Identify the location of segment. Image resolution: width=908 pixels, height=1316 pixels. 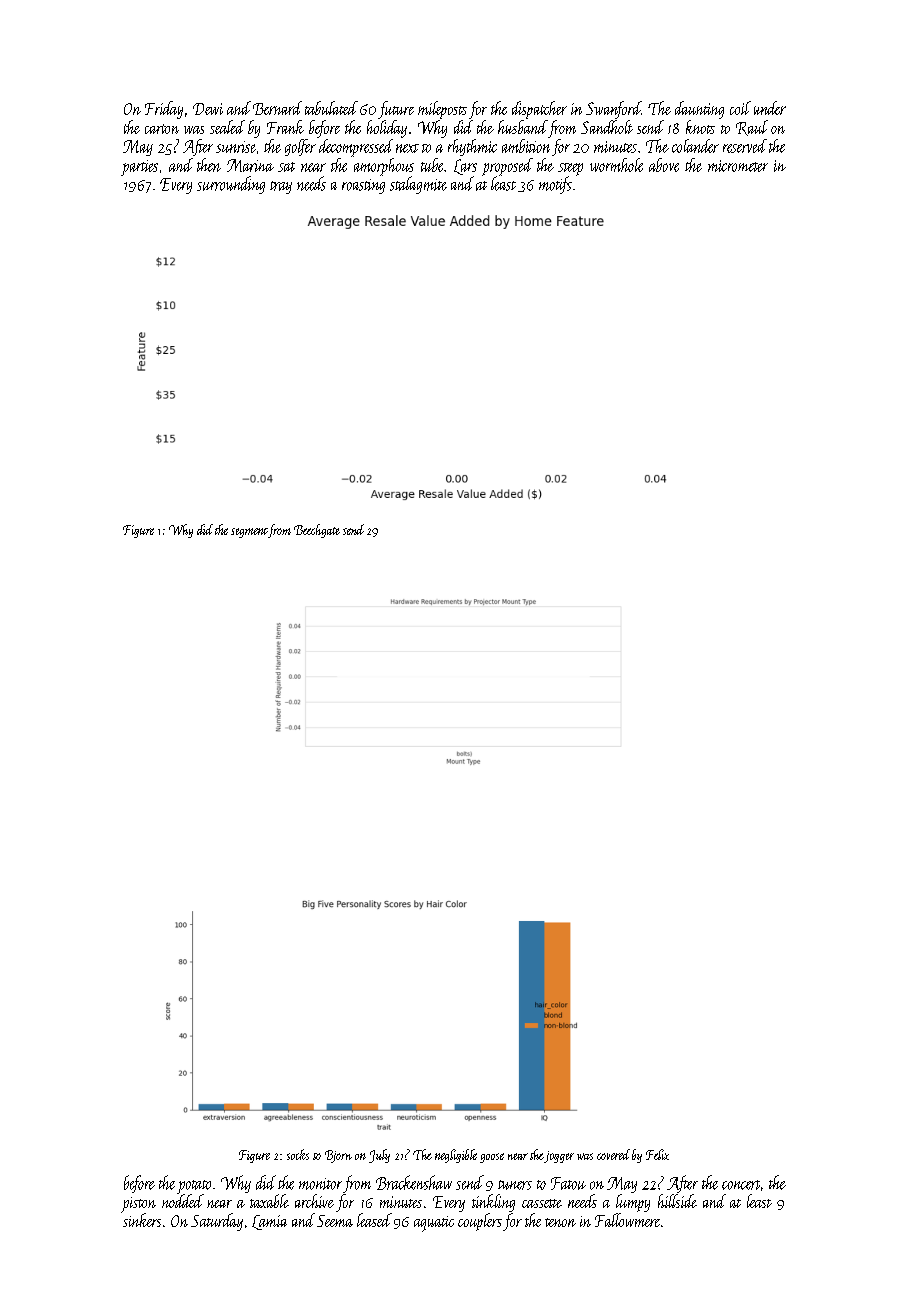
(249, 533).
